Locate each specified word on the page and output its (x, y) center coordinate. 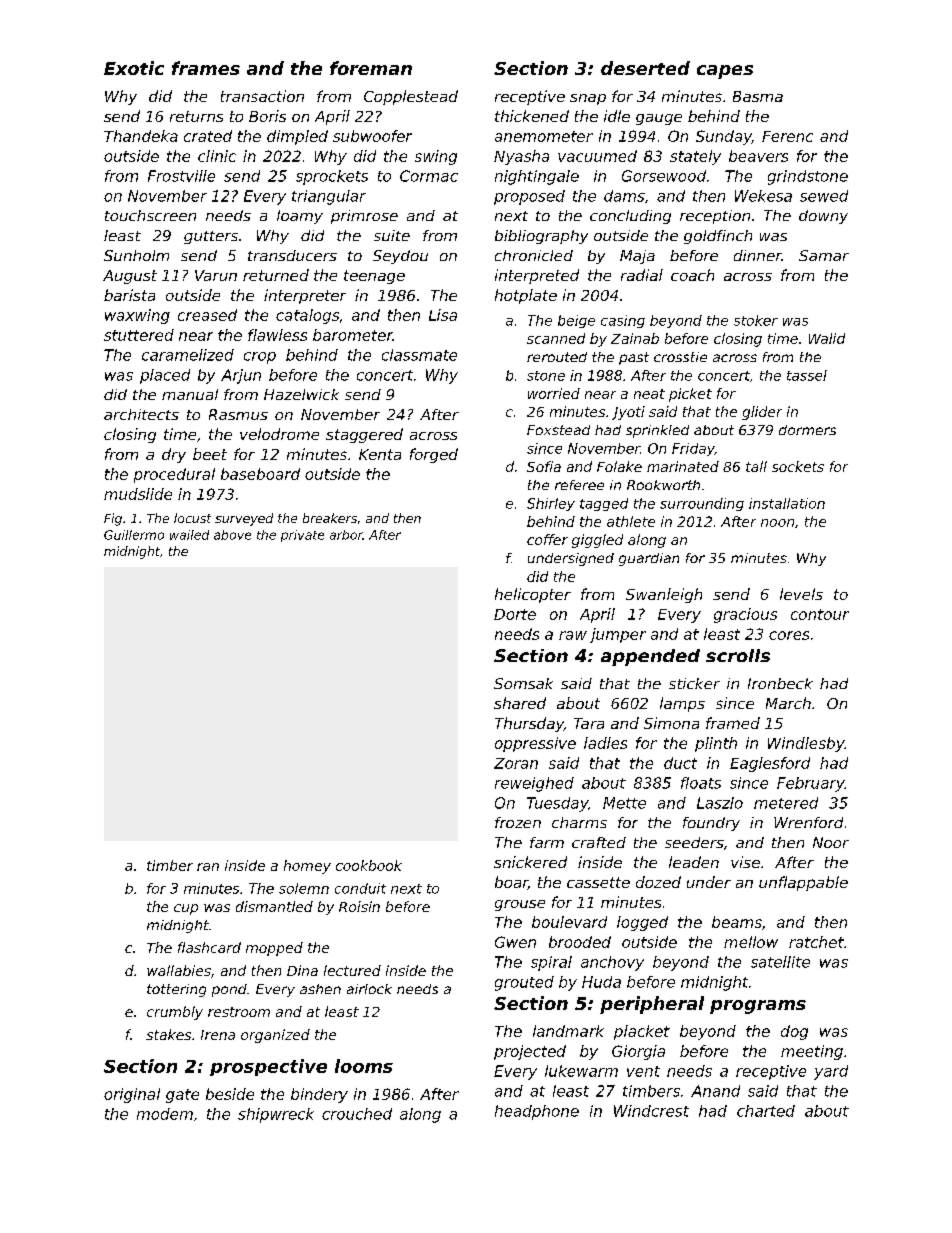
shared (520, 703)
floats (701, 783)
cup (186, 909)
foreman (371, 68)
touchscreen (150, 215)
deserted (645, 68)
